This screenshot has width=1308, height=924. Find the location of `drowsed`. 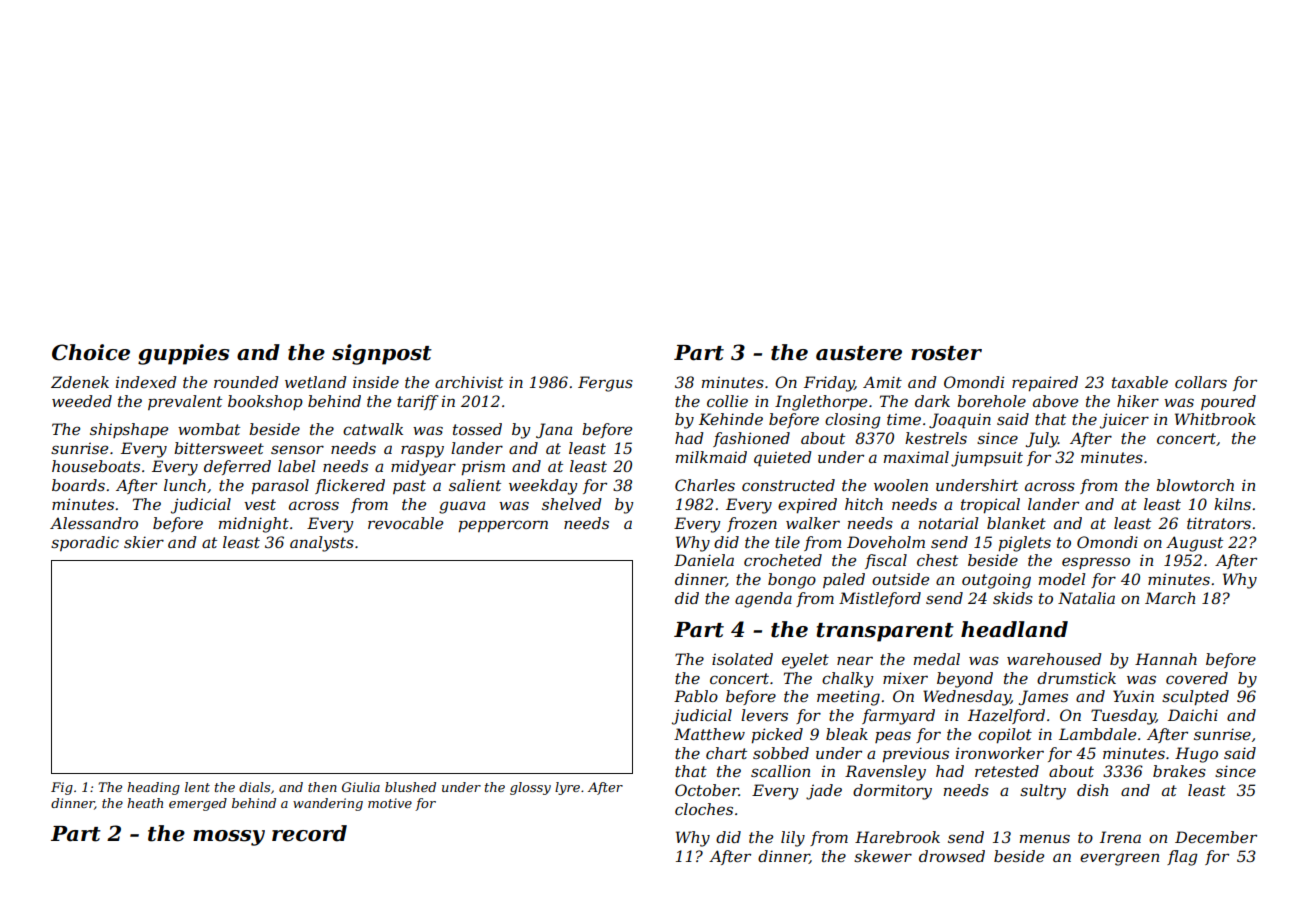

drowsed is located at coordinates (952, 856).
